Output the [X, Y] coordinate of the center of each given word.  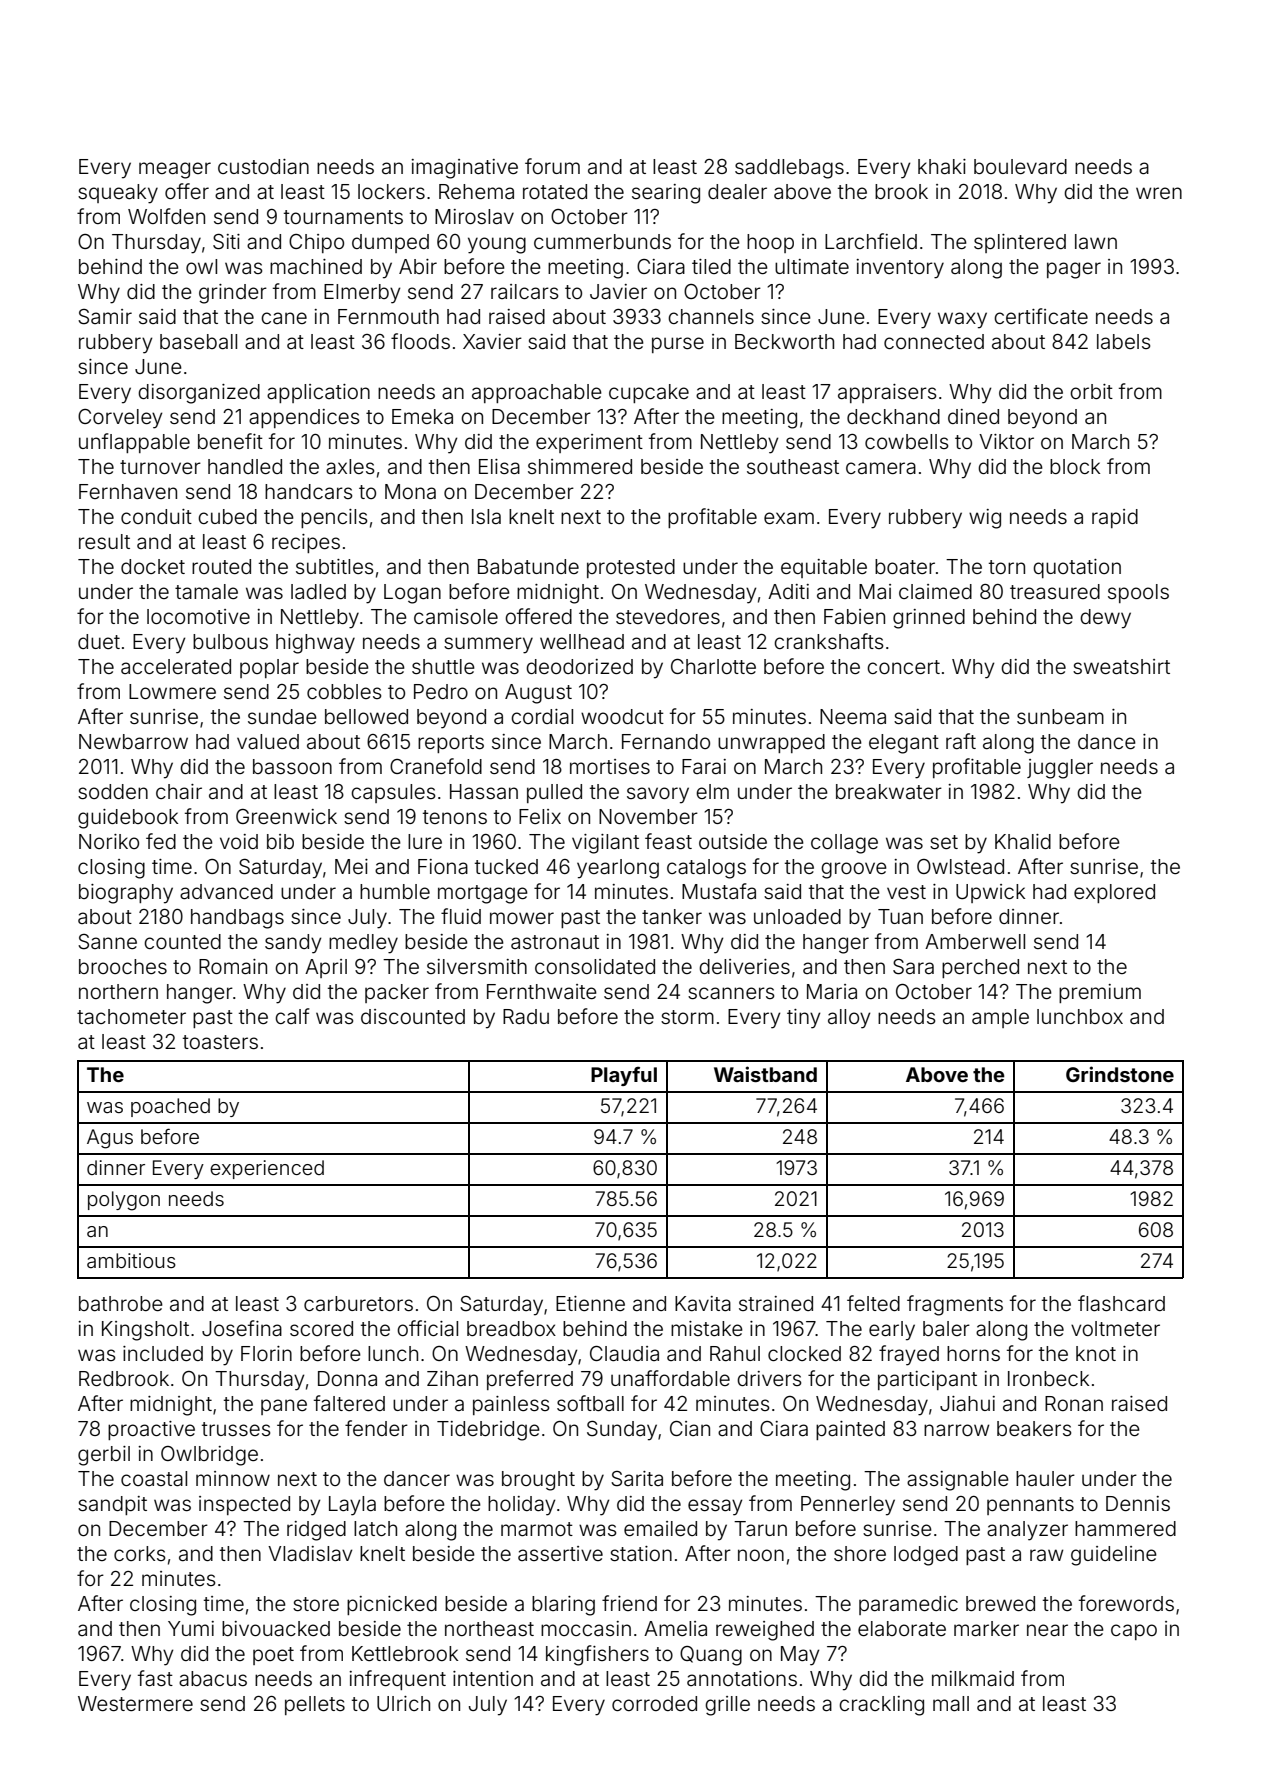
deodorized [579, 666]
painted [850, 1430]
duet [99, 641]
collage [844, 844]
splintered [1020, 243]
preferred [530, 1380]
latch [375, 1528]
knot [1096, 1353]
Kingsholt [145, 1331]
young [497, 245]
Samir [105, 317]
